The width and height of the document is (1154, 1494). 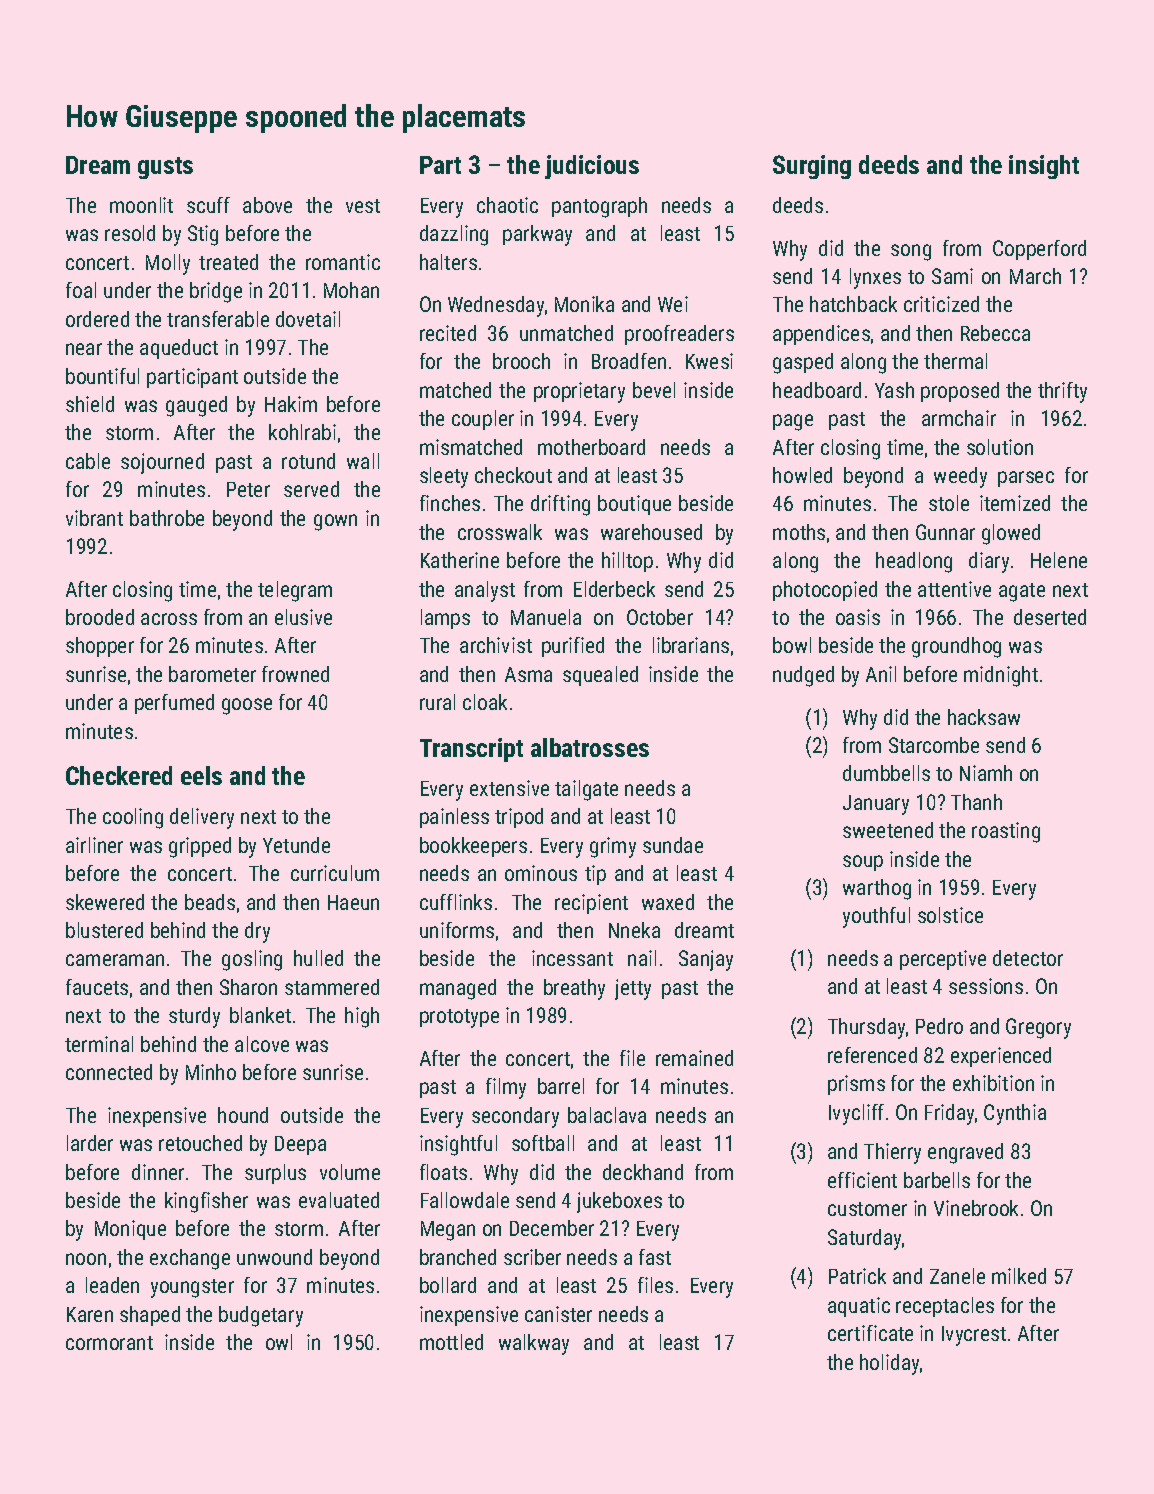 What do you see at coordinates (995, 333) in the document?
I see `Rebecca` at bounding box center [995, 333].
